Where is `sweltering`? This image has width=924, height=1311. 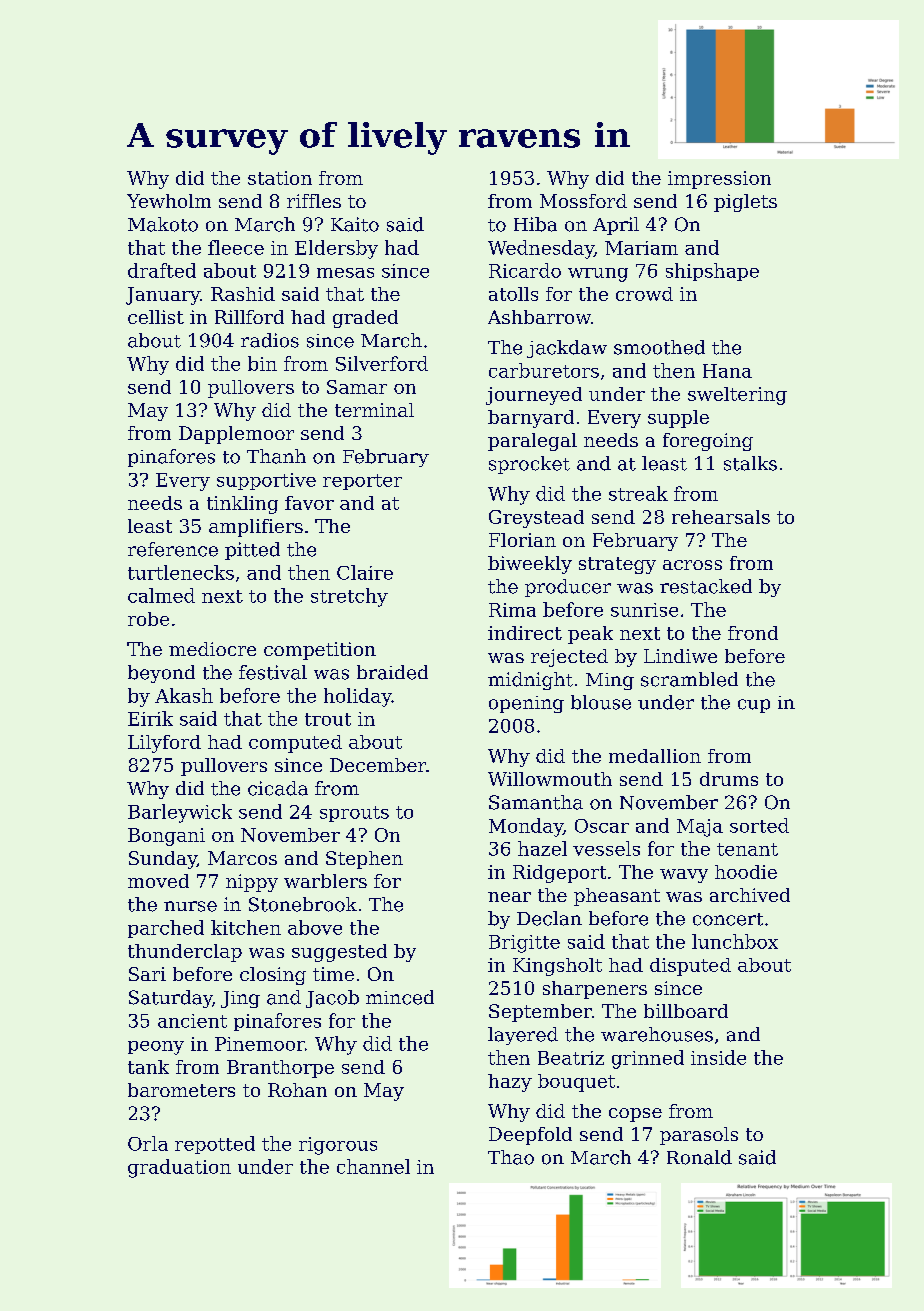 sweltering is located at coordinates (737, 396).
